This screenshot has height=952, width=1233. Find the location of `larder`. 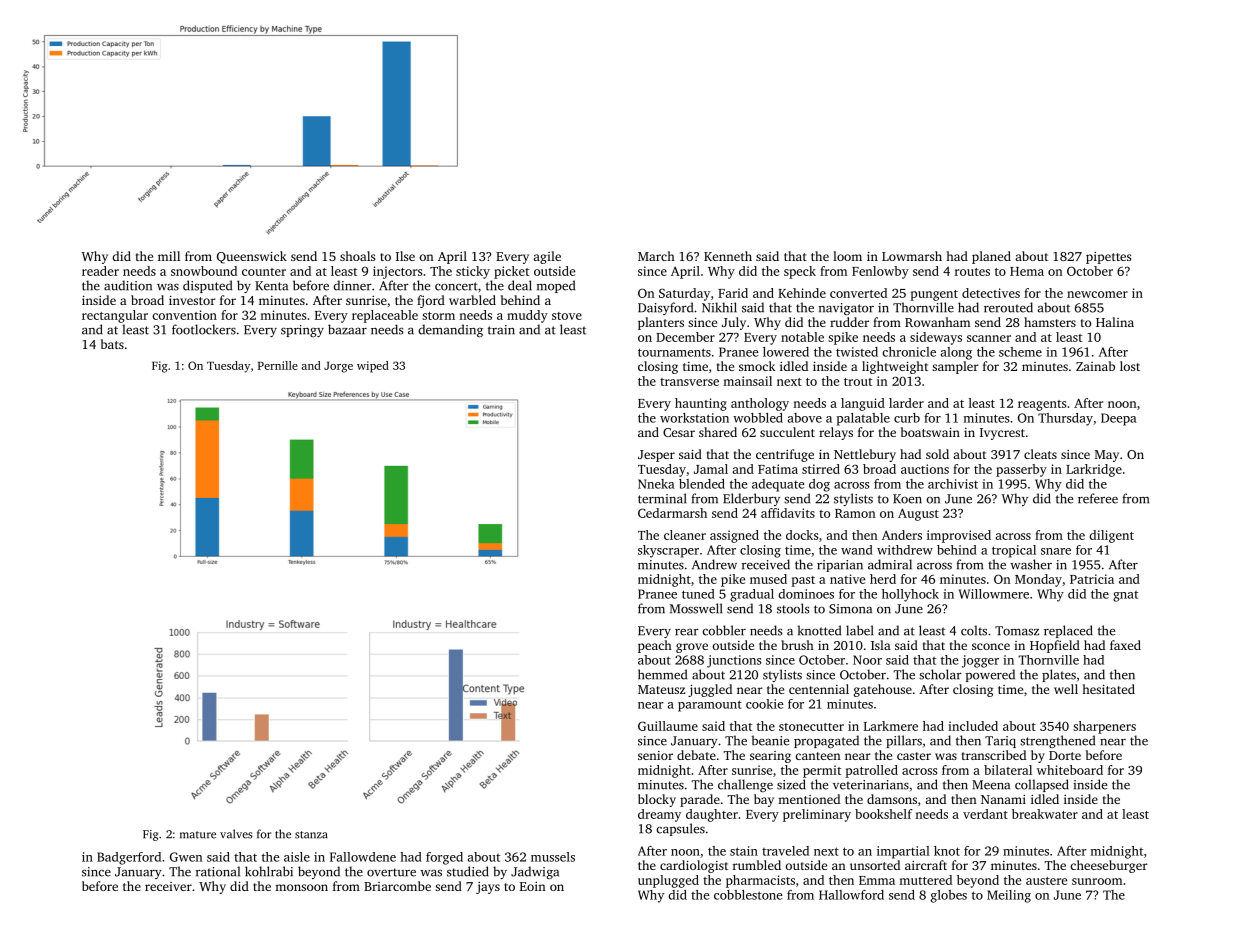

larder is located at coordinates (906, 403).
